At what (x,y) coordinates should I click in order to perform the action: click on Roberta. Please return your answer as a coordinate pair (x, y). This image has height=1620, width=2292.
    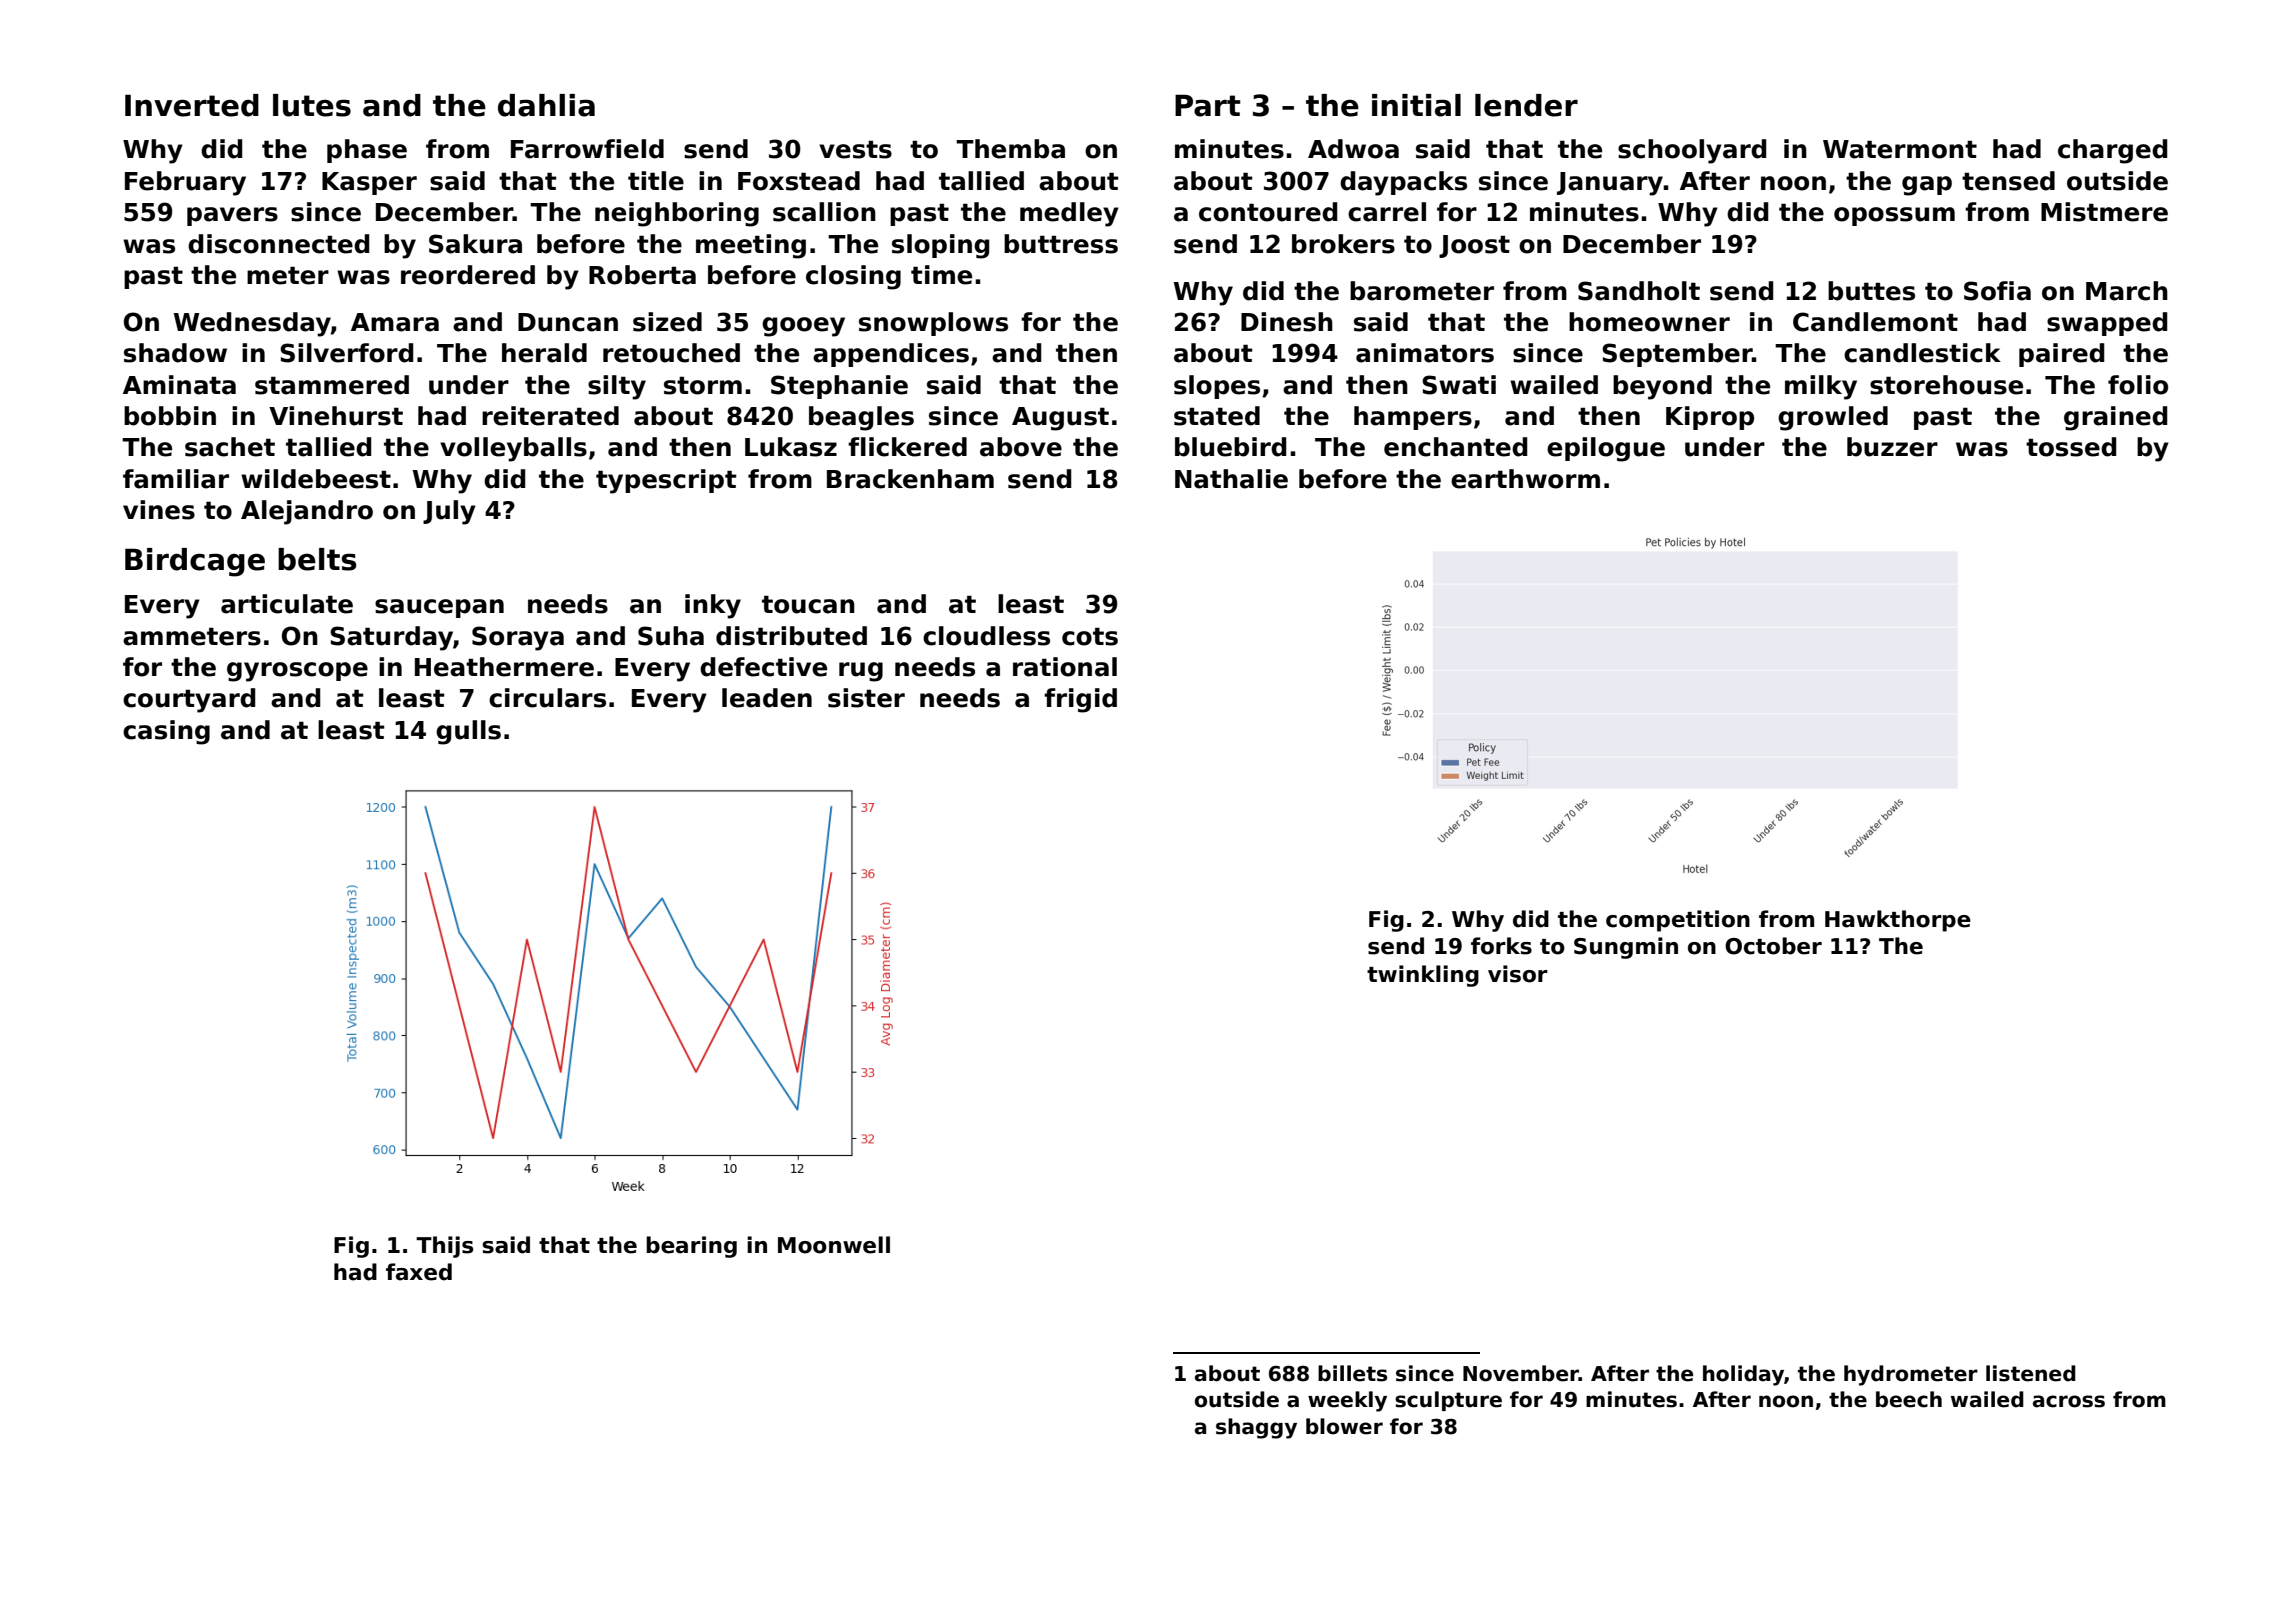
    Looking at the image, I should click on (642, 275).
